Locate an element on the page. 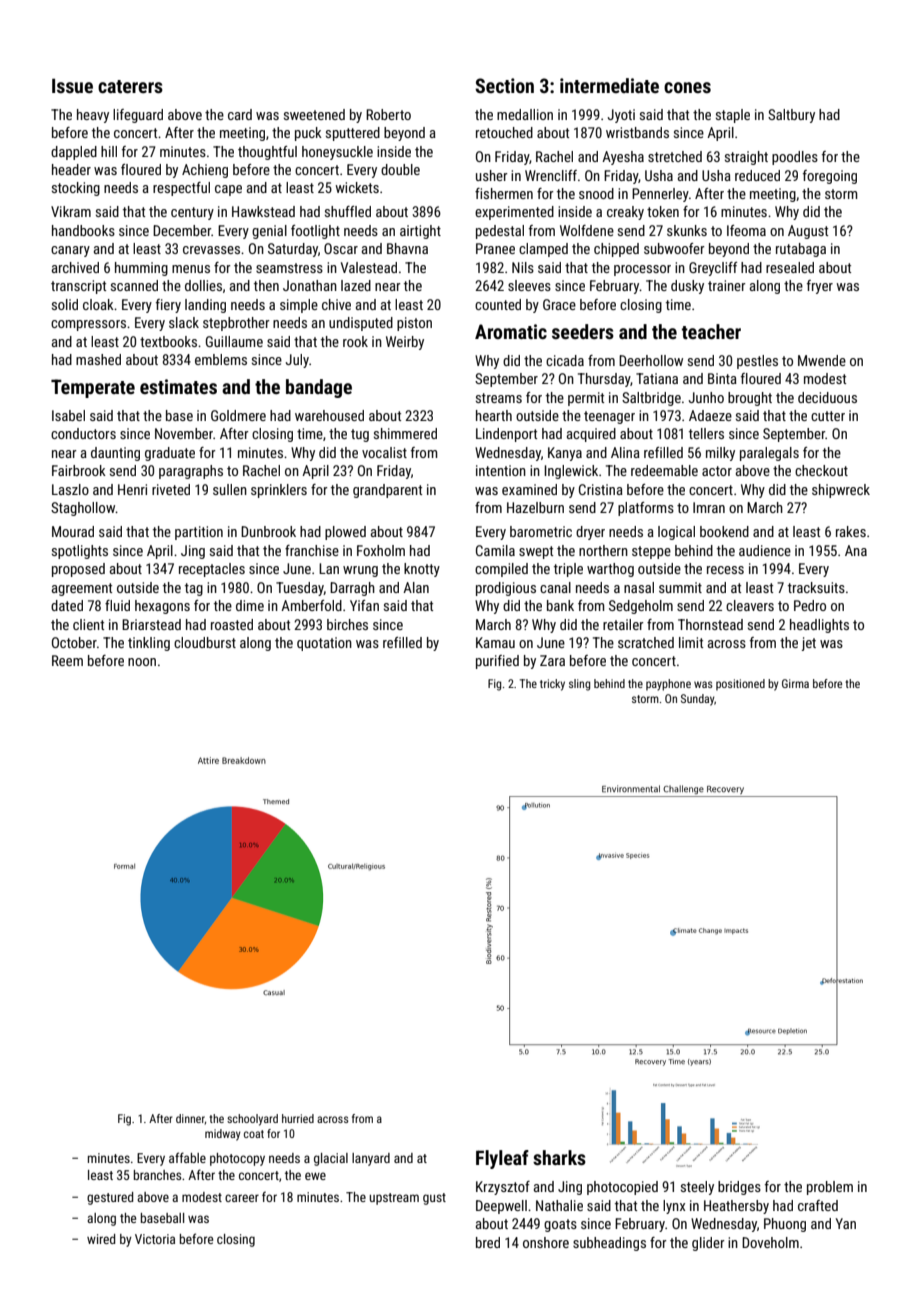 This image has width=924, height=1308. caterers is located at coordinates (130, 86).
